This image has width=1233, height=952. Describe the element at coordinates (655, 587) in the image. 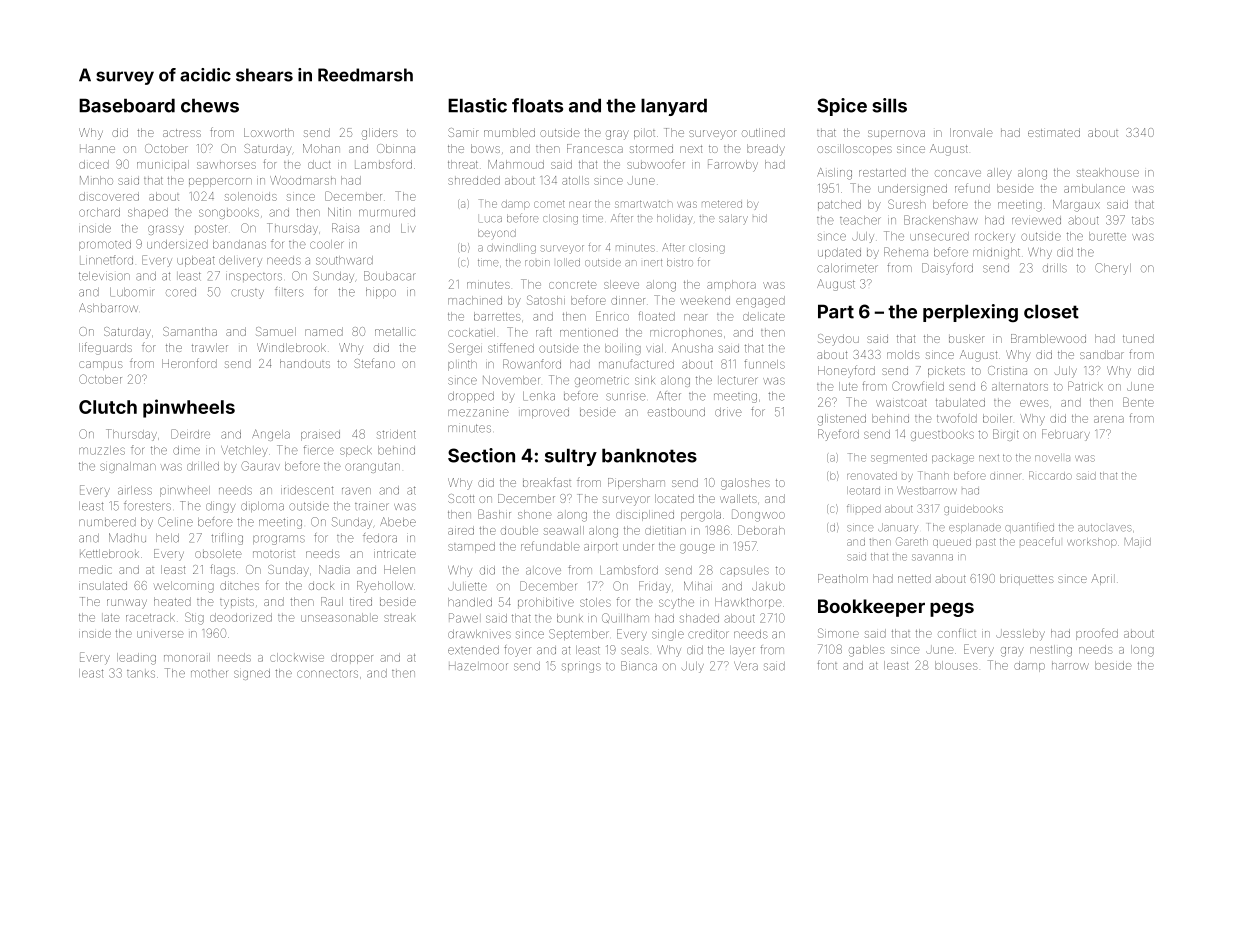

I see `Friday` at that location.
